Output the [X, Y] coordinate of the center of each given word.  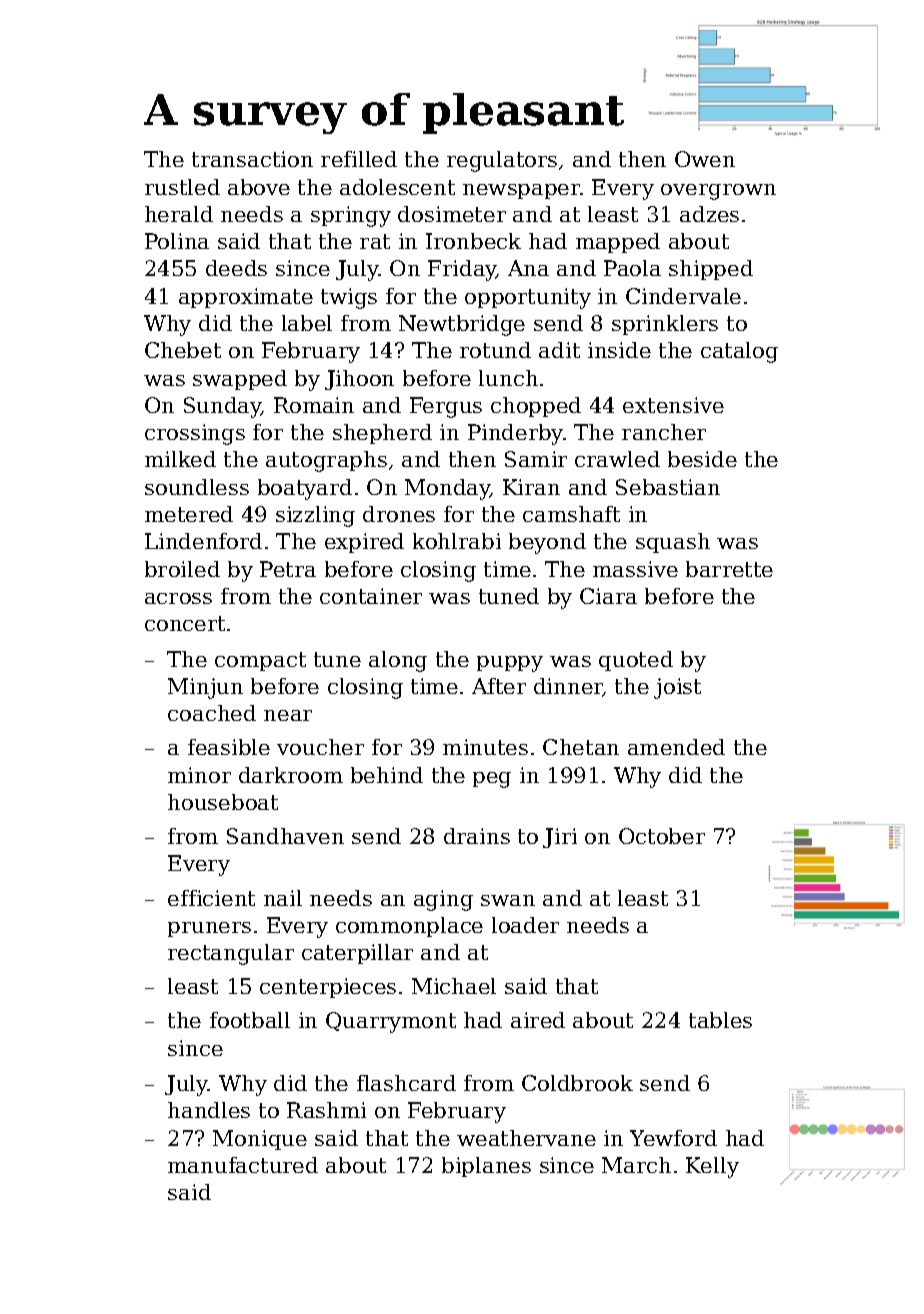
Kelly [712, 1167]
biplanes [486, 1167]
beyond [547, 543]
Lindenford [203, 541]
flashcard [406, 1083]
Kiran [531, 487]
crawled [617, 459]
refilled [359, 159]
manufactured [243, 1165]
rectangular [231, 954]
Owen [705, 159]
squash [673, 543]
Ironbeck [473, 241]
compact [260, 661]
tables [720, 1020]
